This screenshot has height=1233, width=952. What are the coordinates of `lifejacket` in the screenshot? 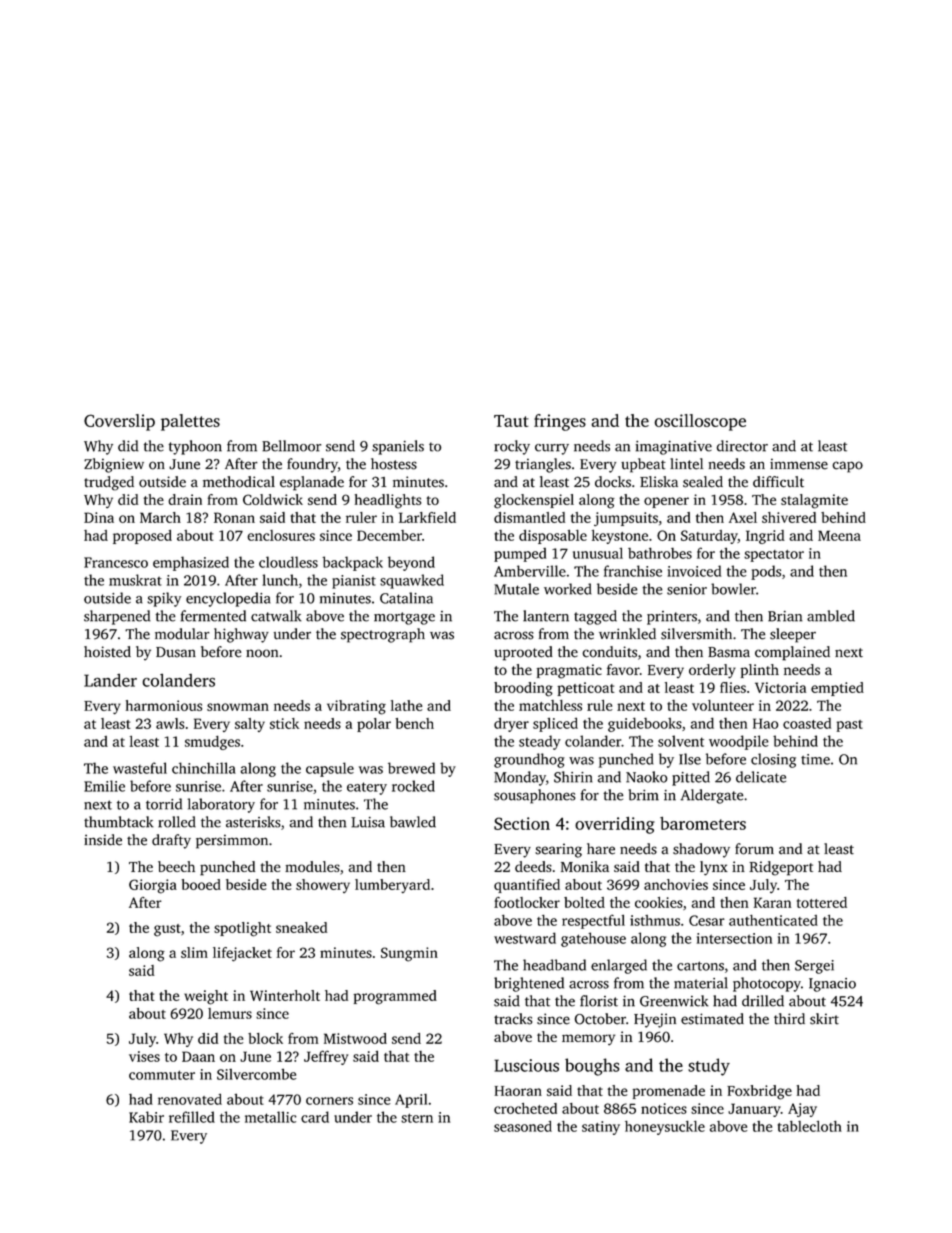 It's located at (242, 954).
